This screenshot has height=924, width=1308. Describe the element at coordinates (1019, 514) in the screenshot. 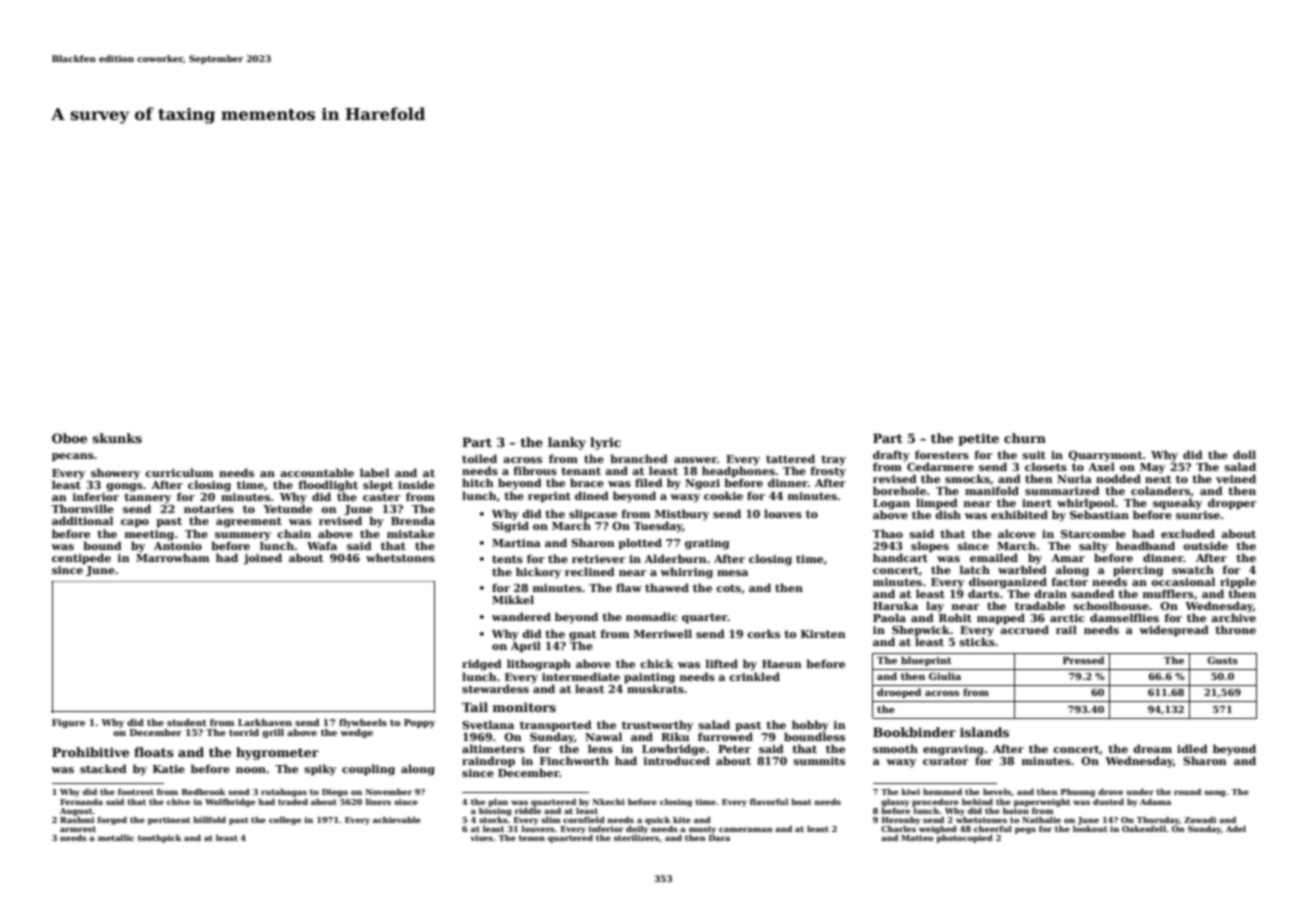

I see `exhibited` at that location.
